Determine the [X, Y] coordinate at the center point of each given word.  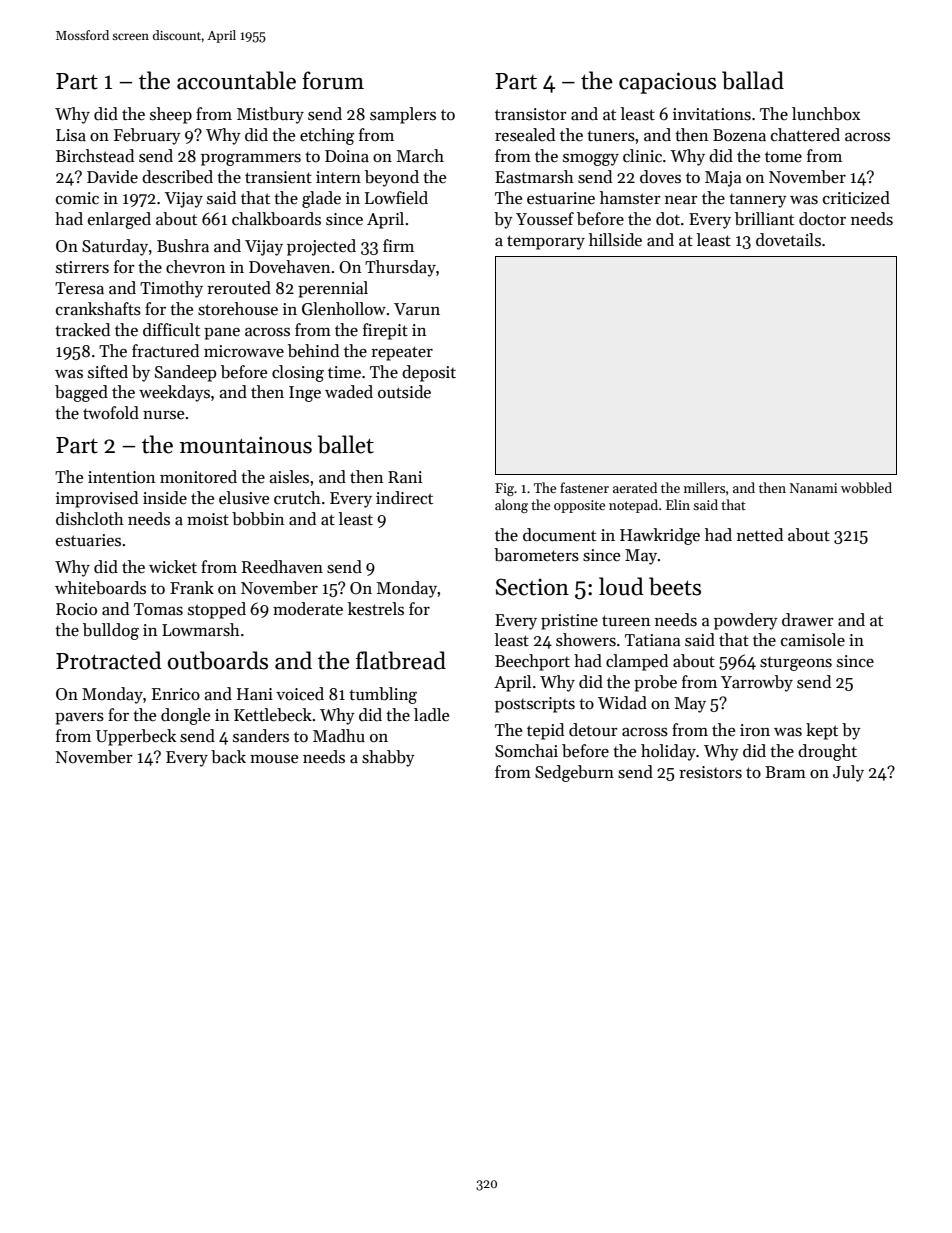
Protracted [109, 660]
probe [655, 683]
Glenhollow [344, 309]
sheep [171, 115]
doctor [822, 219]
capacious [667, 83]
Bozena [739, 135]
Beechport [532, 662]
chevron [195, 267]
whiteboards [100, 588]
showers [586, 640]
